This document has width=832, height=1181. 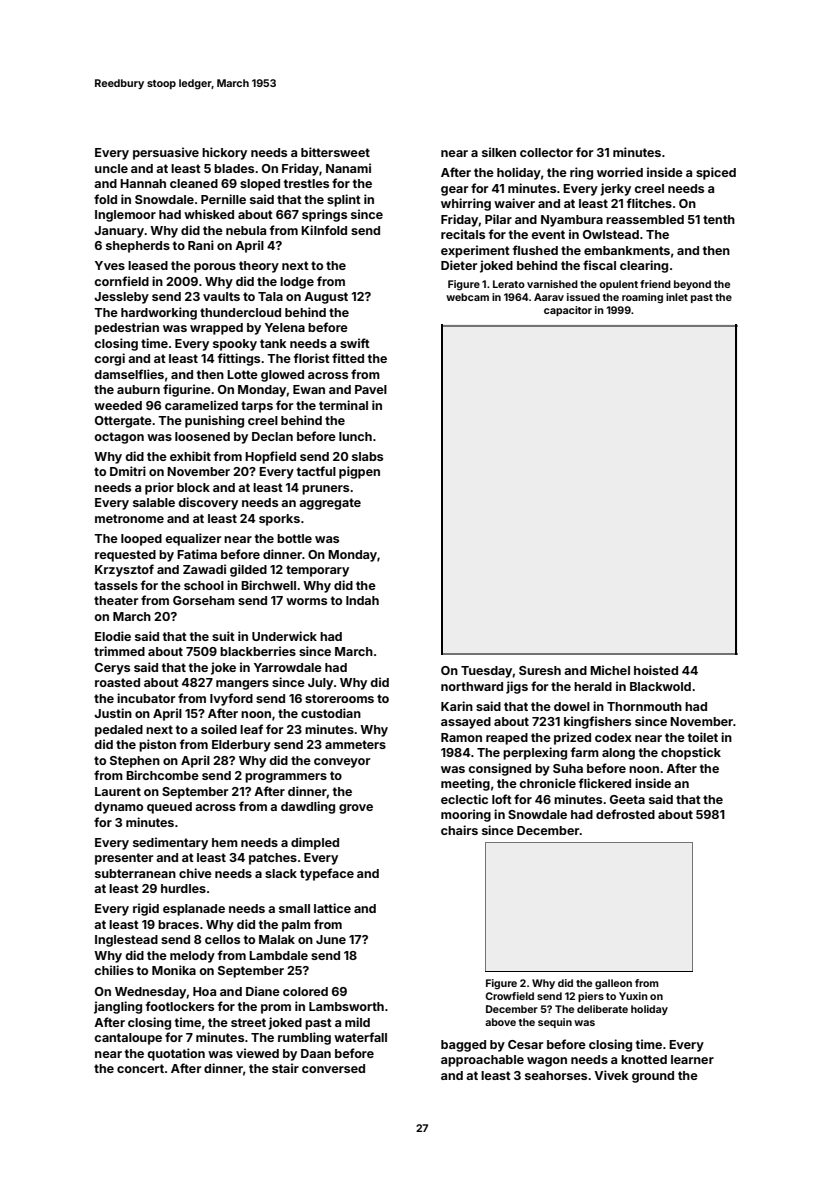 What do you see at coordinates (121, 298) in the document?
I see `Jessleby` at bounding box center [121, 298].
